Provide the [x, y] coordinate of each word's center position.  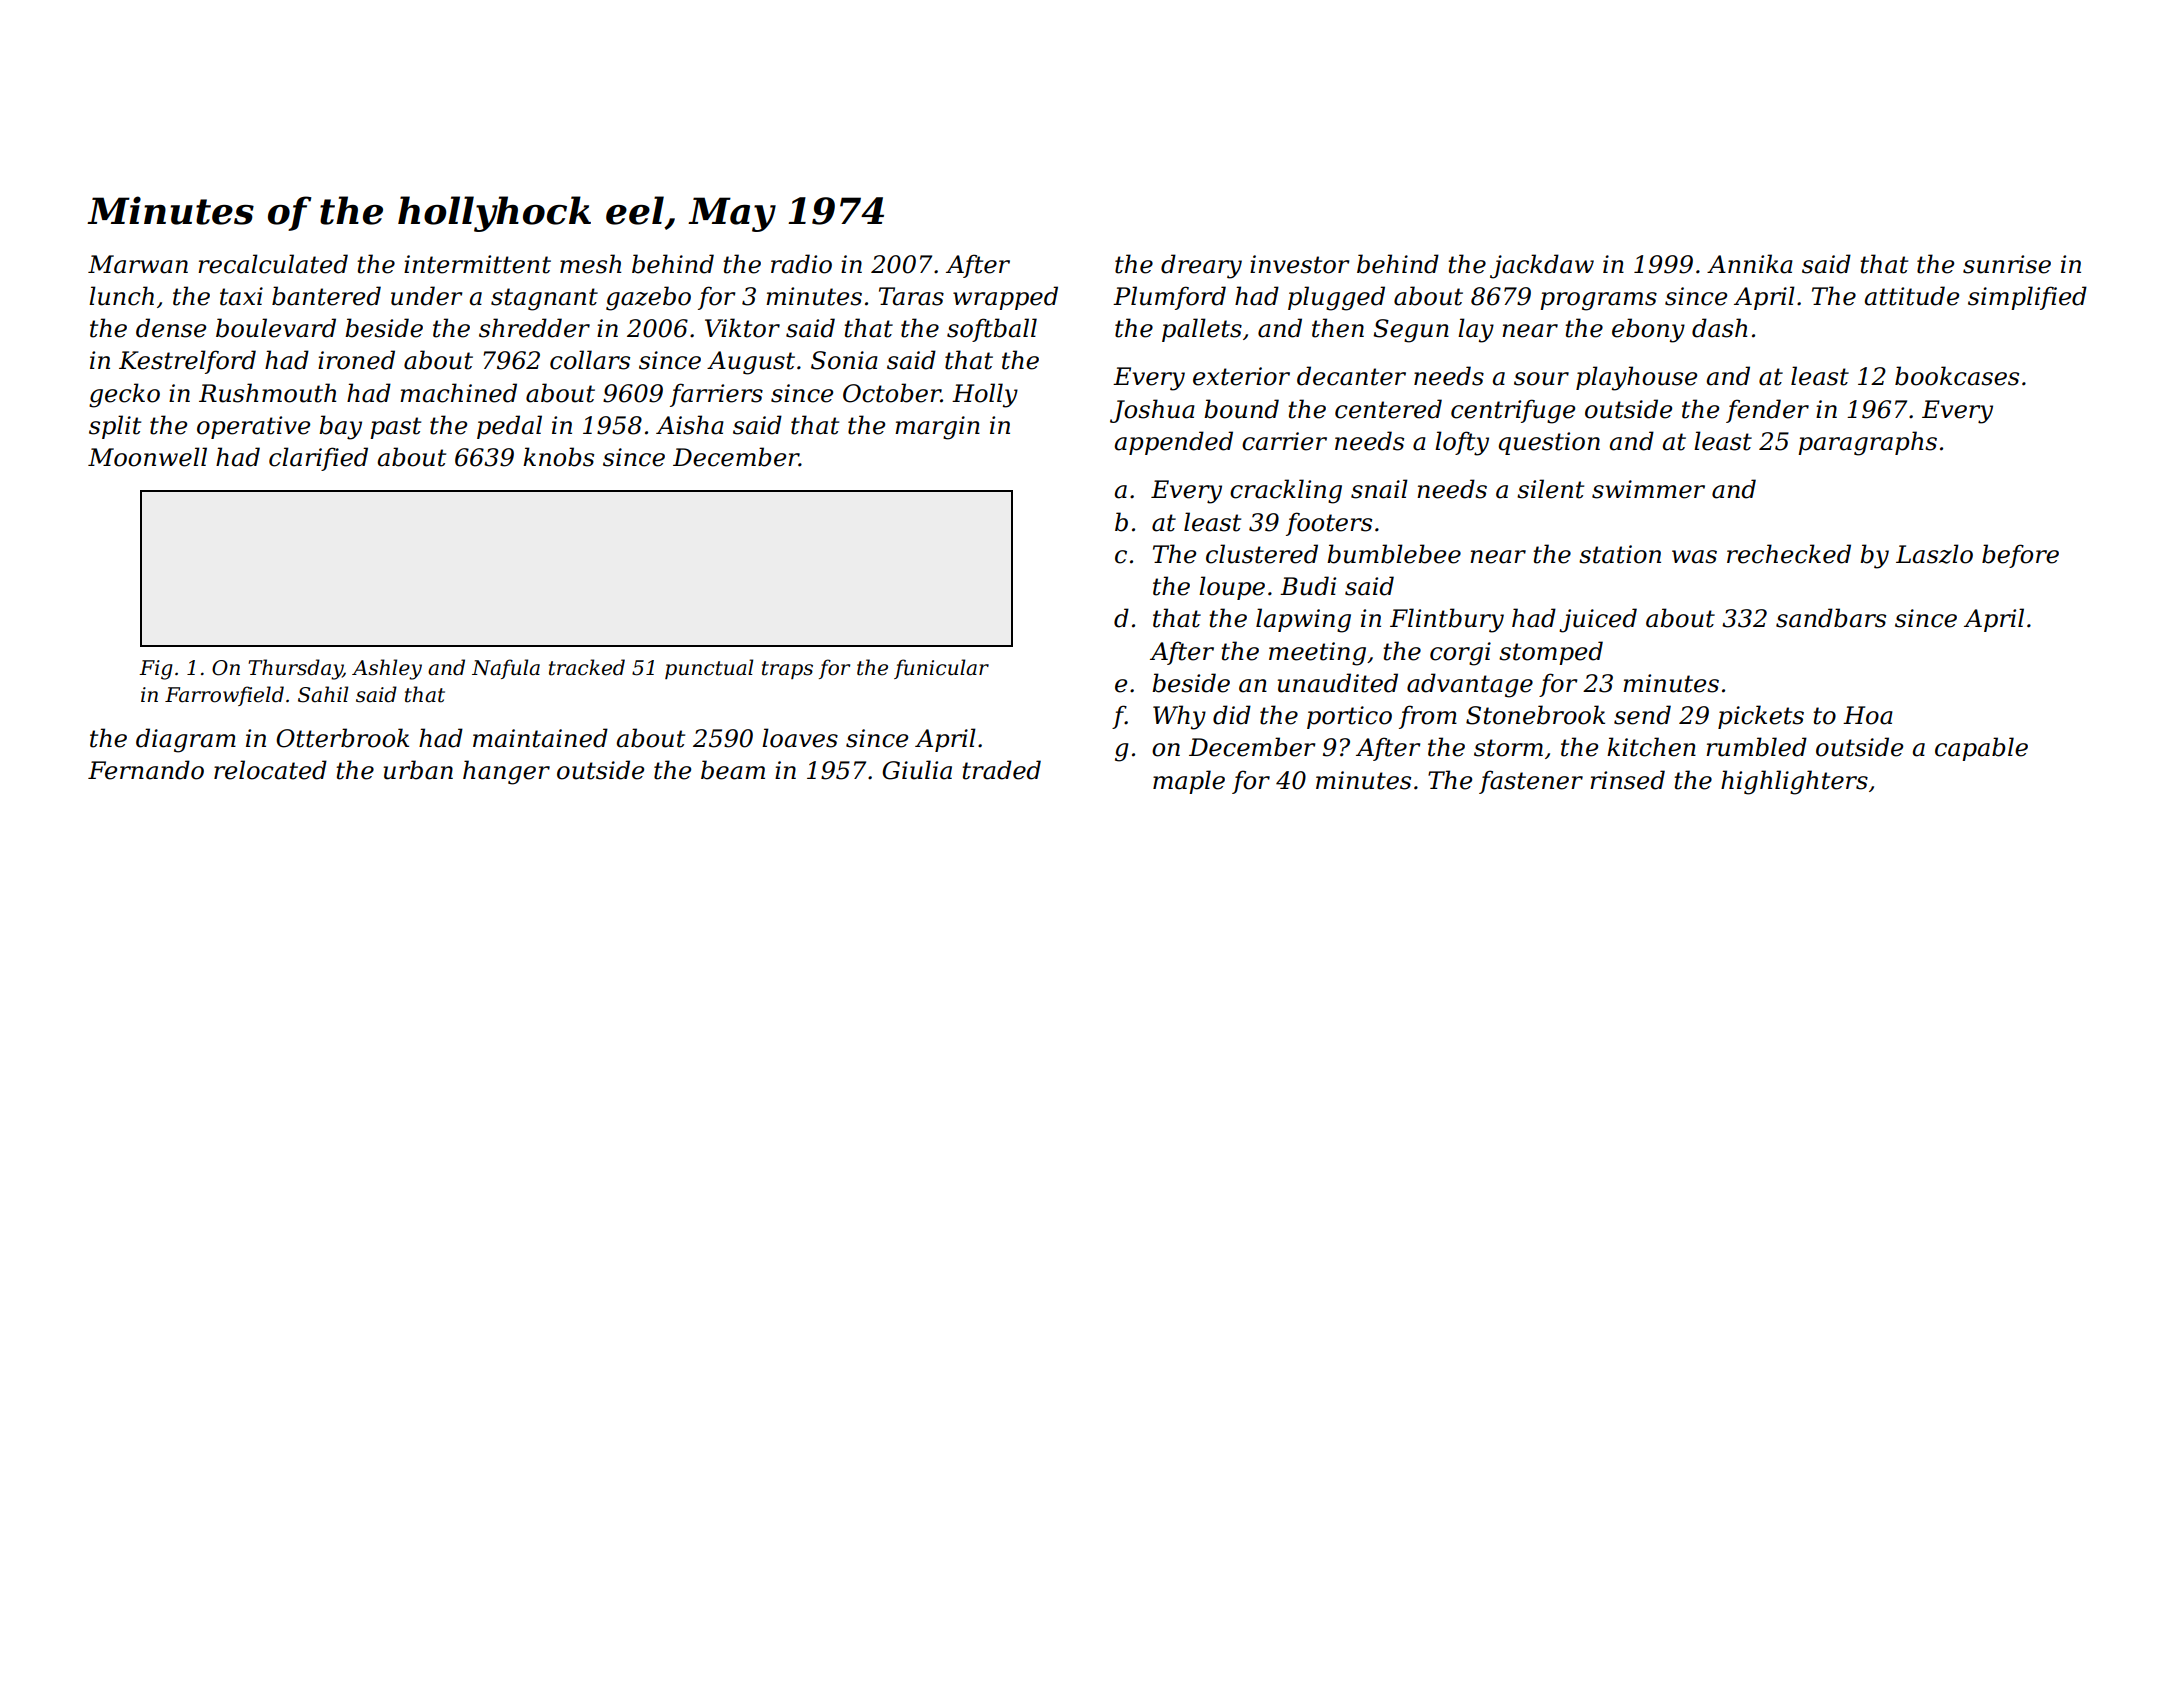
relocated [270, 770]
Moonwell [147, 457]
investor [1299, 264]
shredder [534, 328]
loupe [1232, 588]
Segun [1411, 331]
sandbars [1831, 618]
